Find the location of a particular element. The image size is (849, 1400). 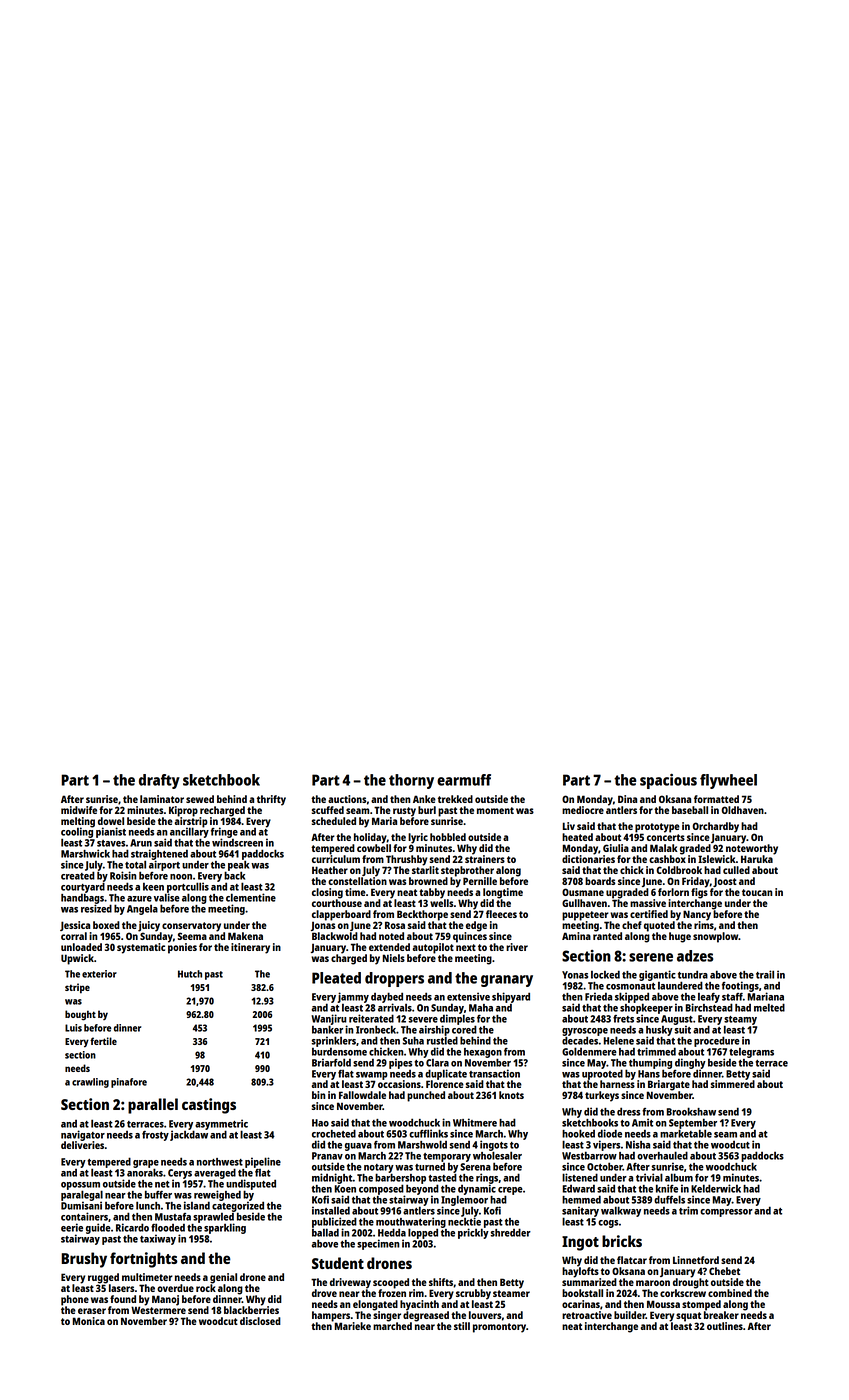

hobbled is located at coordinates (448, 837).
